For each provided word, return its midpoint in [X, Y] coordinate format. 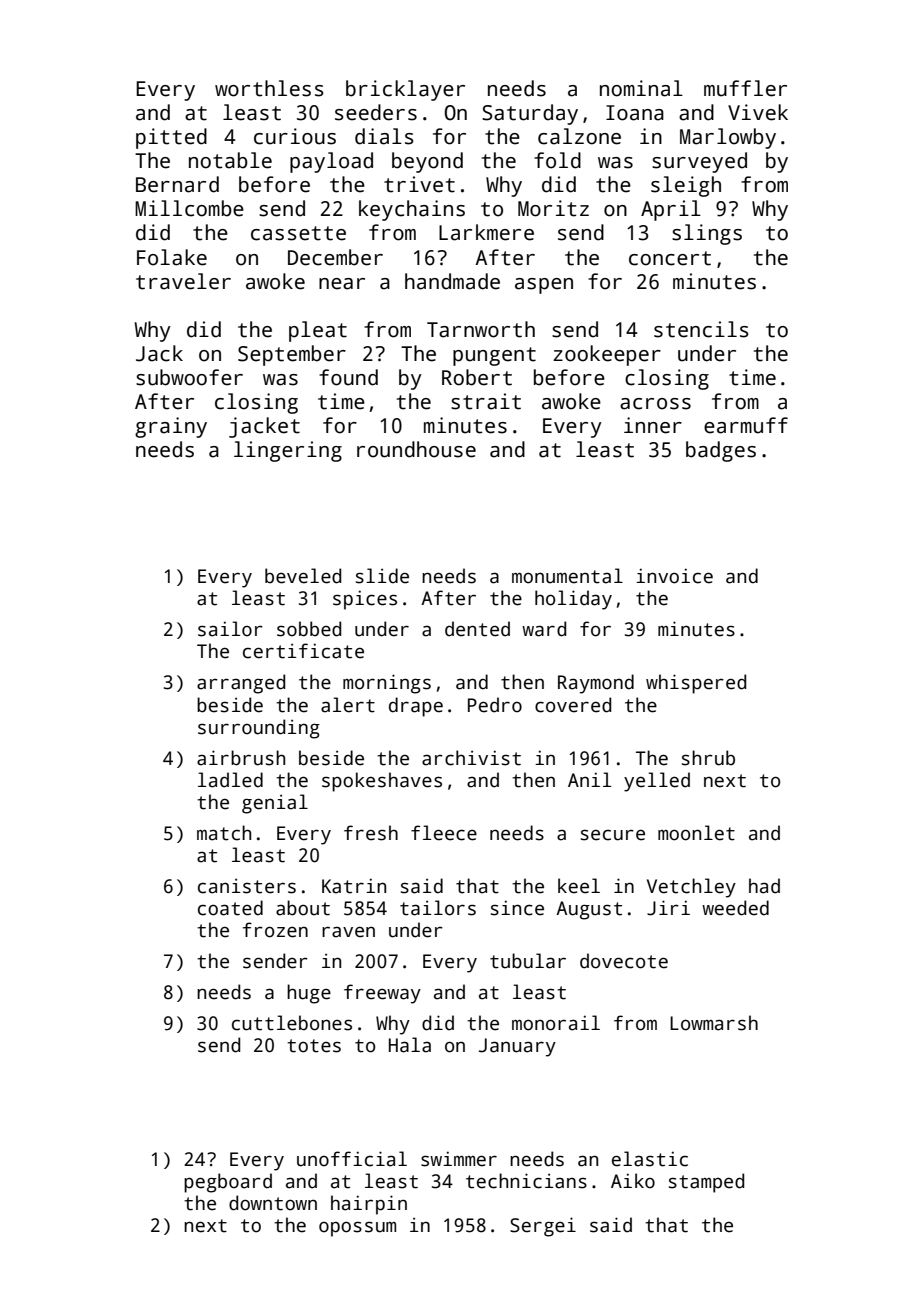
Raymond [596, 684]
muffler [745, 88]
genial [275, 804]
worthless [269, 88]
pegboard [228, 1183]
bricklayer [405, 90]
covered [573, 705]
